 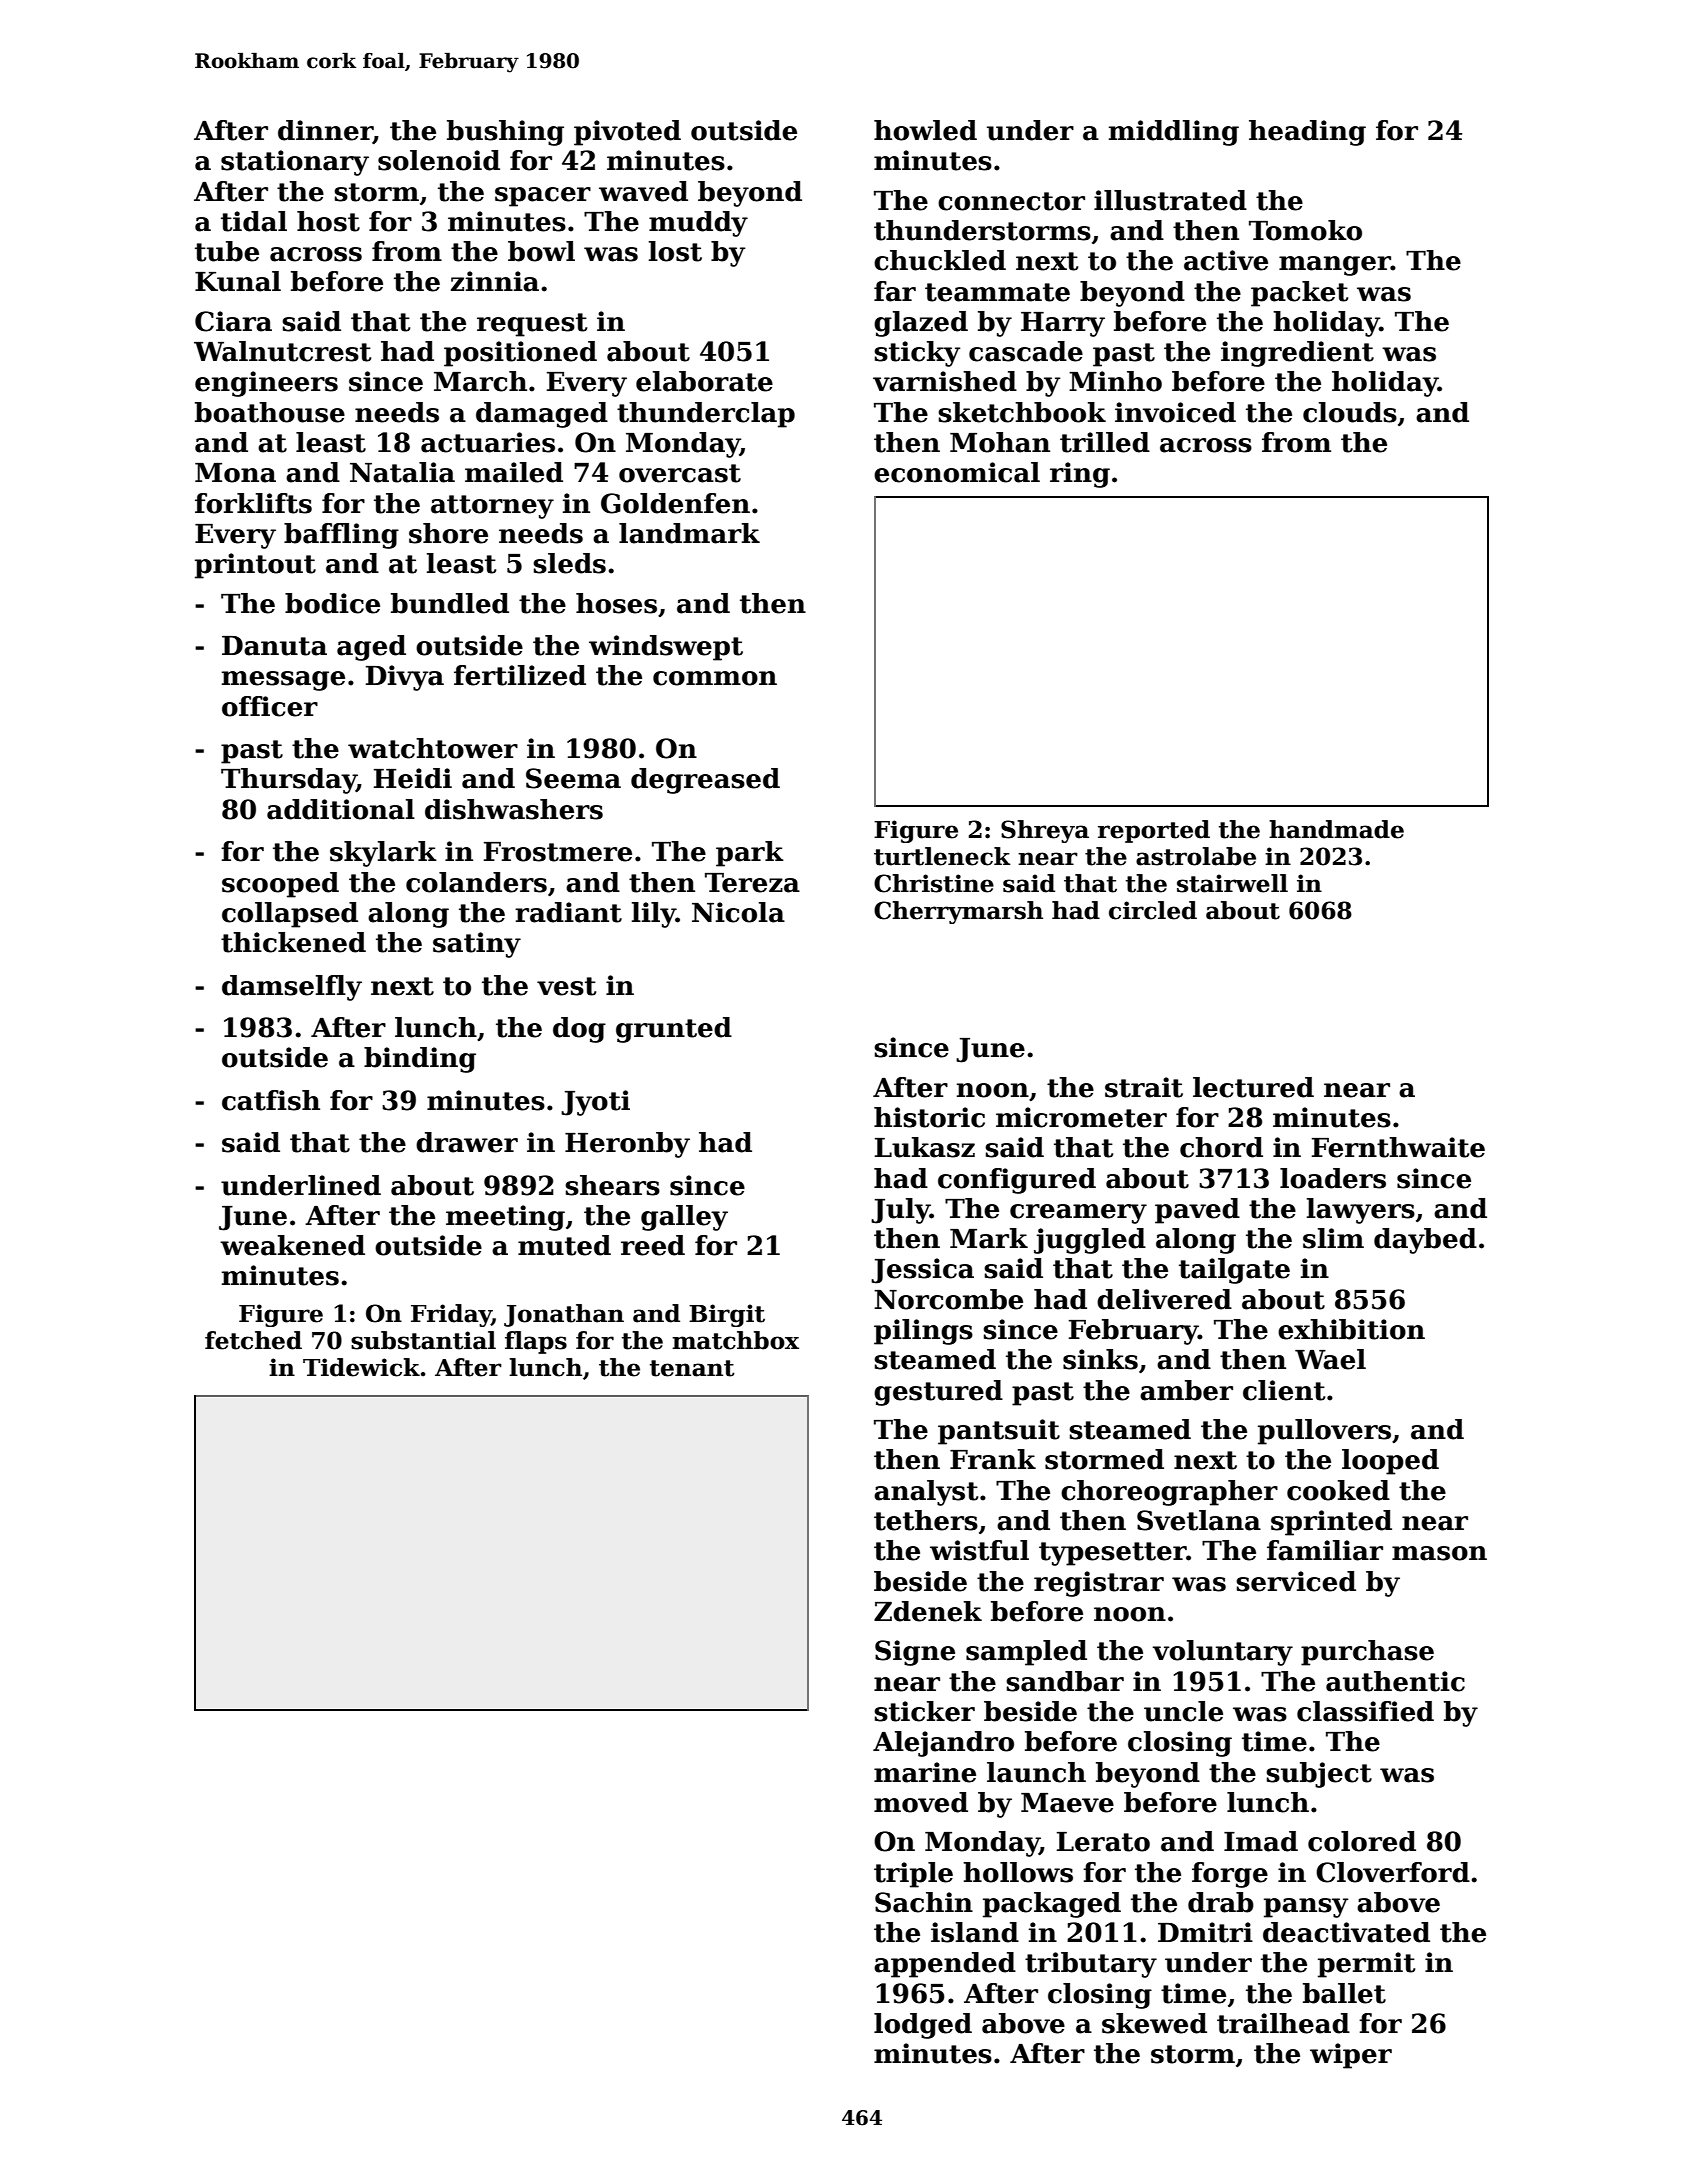 I want to click on exhibition, so click(x=1351, y=1329).
